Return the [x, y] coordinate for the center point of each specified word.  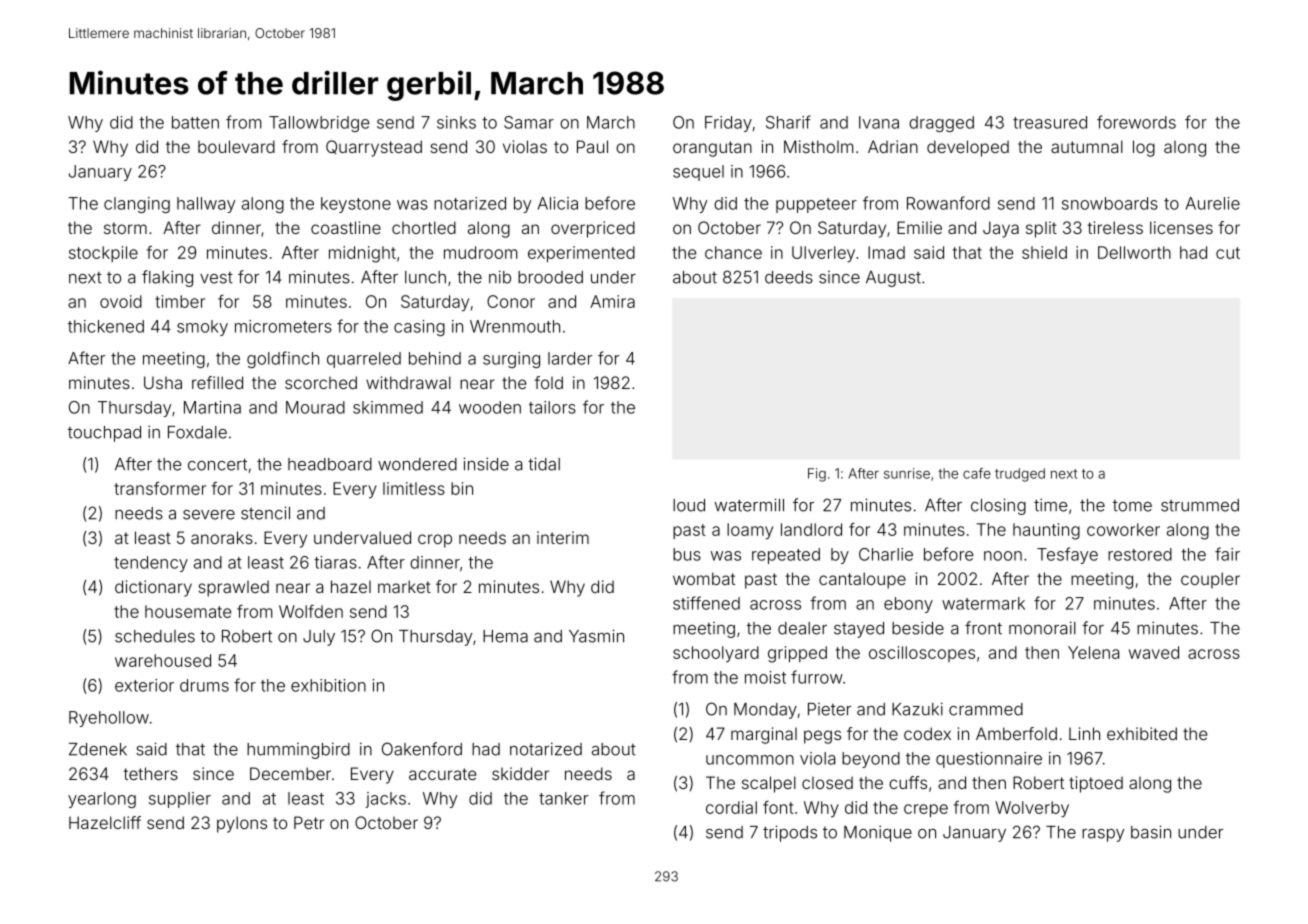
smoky [202, 328]
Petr [309, 822]
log [1144, 148]
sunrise [907, 473]
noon [1003, 556]
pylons [242, 824]
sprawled [233, 588]
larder [570, 358]
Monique [878, 833]
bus [687, 554]
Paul [592, 146]
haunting [1046, 531]
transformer [160, 488]
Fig [817, 475]
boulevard [236, 146]
